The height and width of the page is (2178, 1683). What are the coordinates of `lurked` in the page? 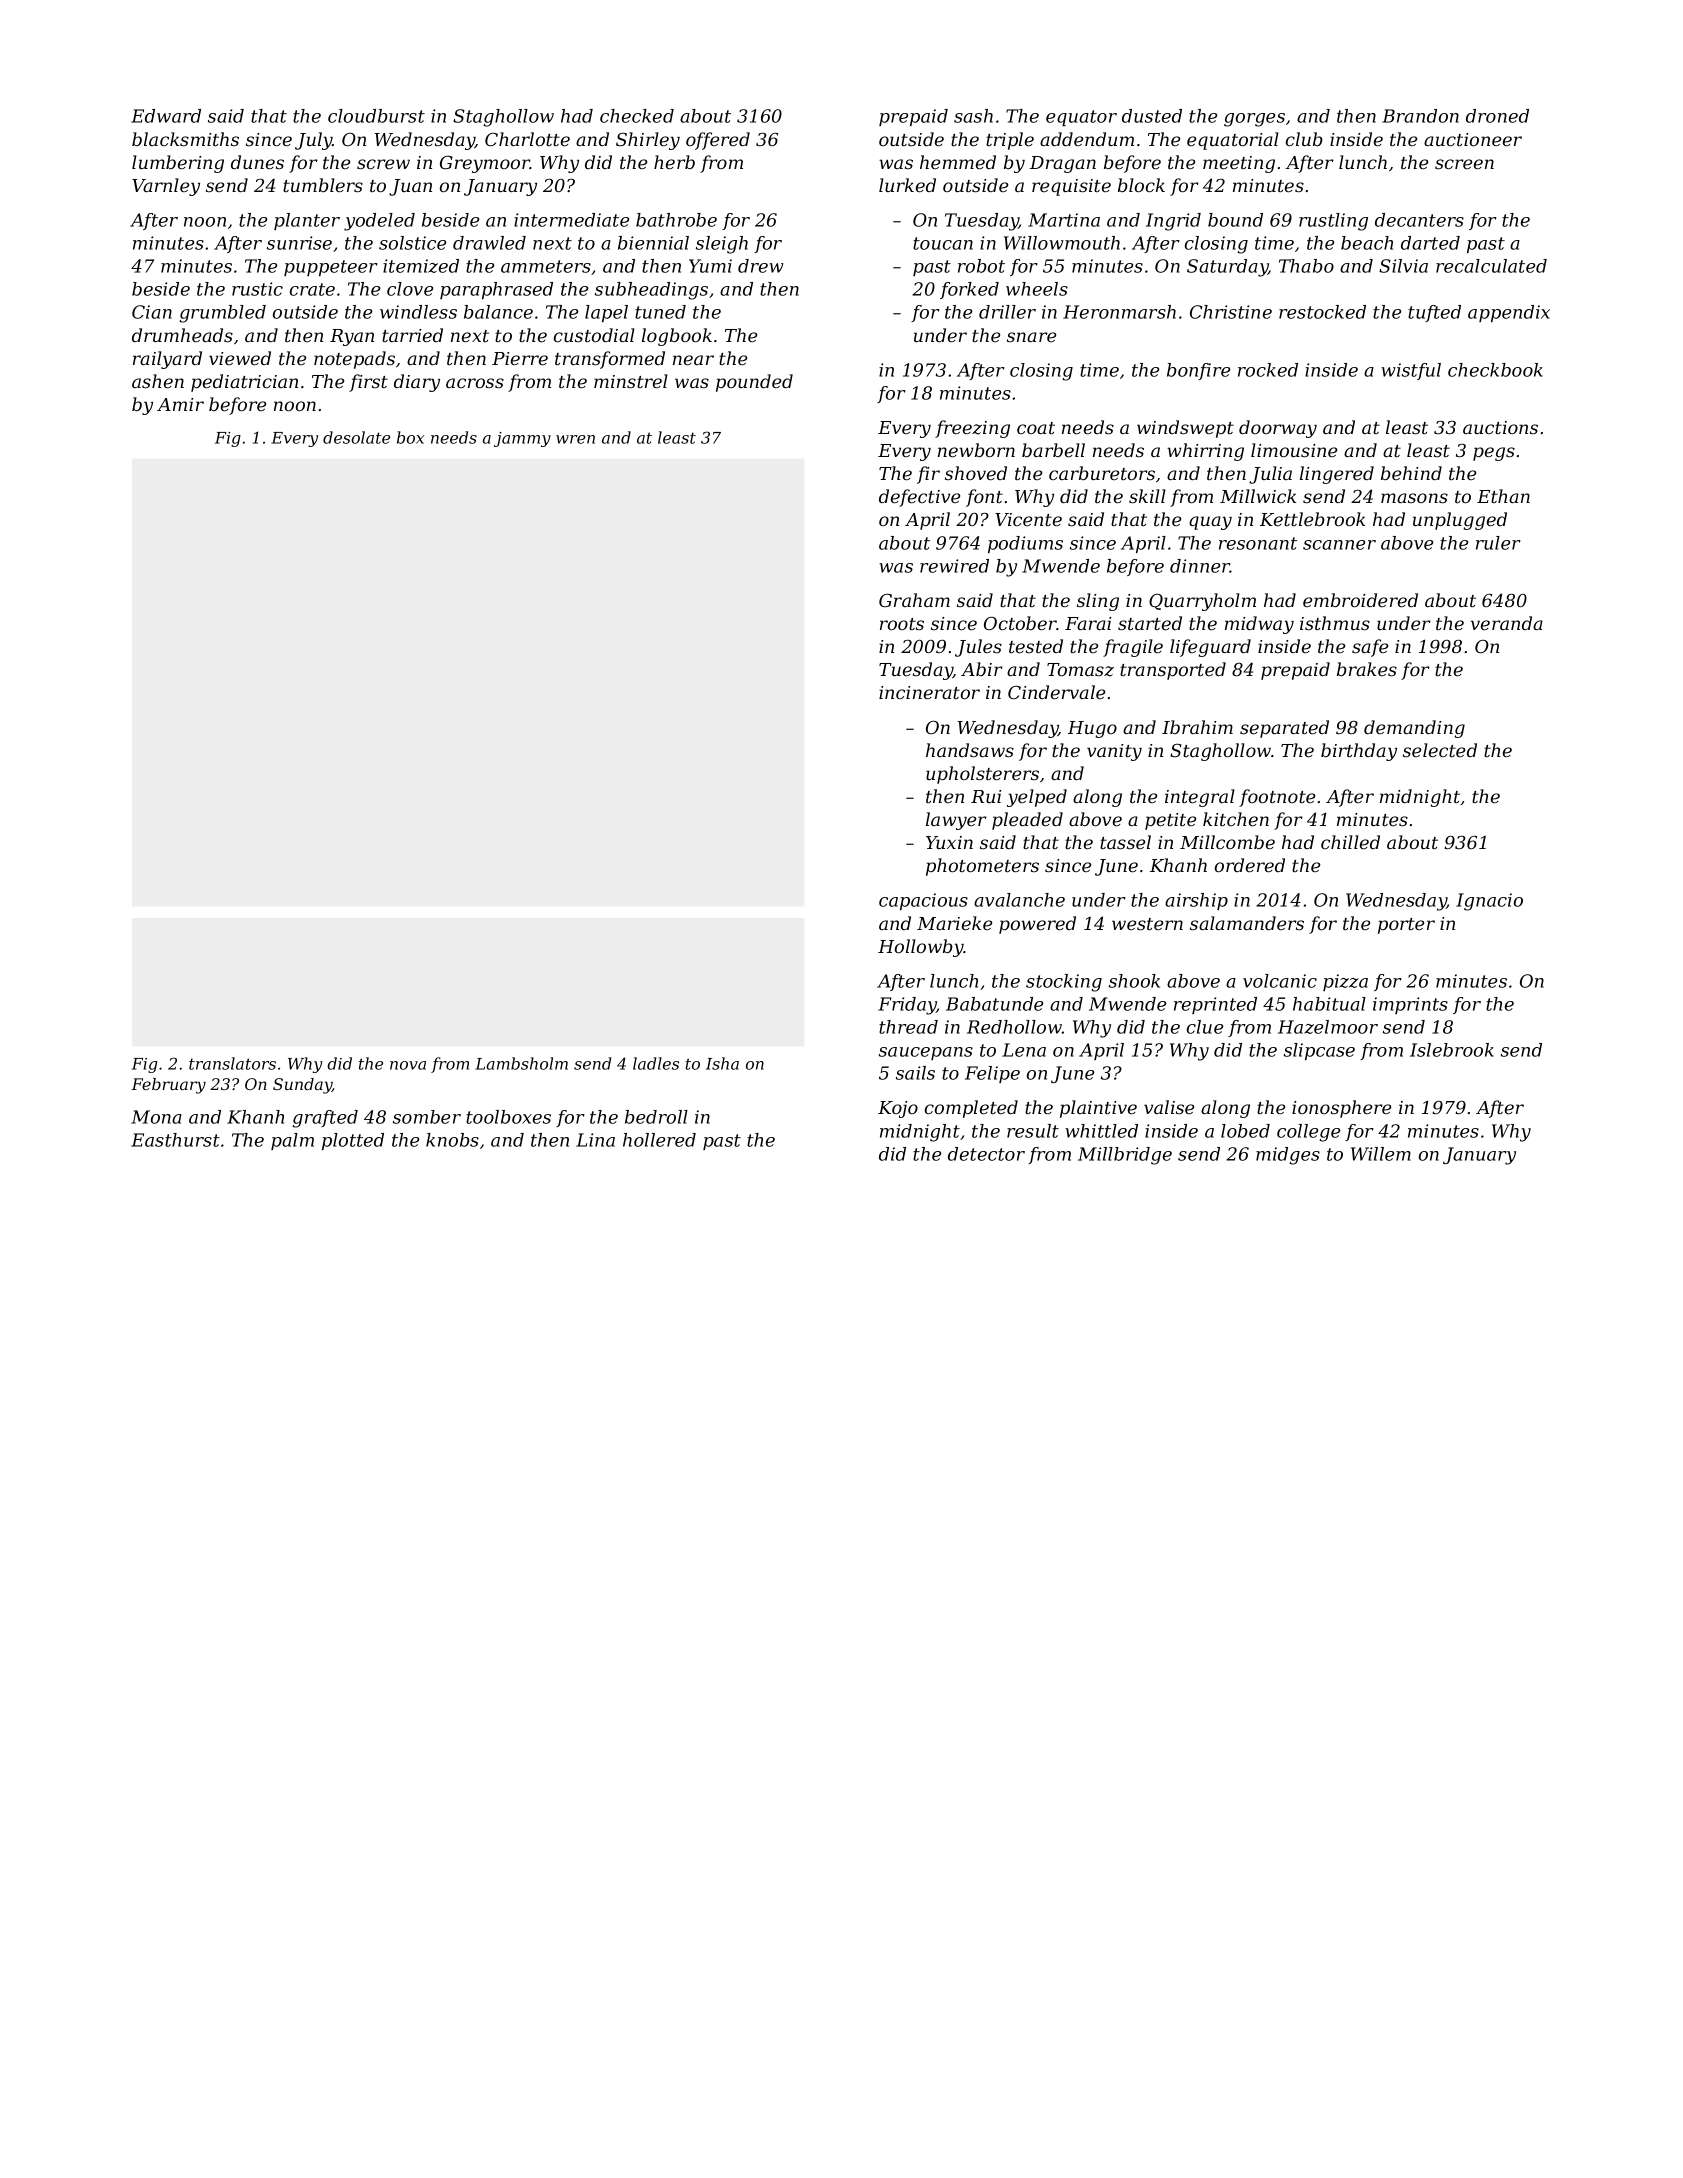 It's located at (907, 185).
